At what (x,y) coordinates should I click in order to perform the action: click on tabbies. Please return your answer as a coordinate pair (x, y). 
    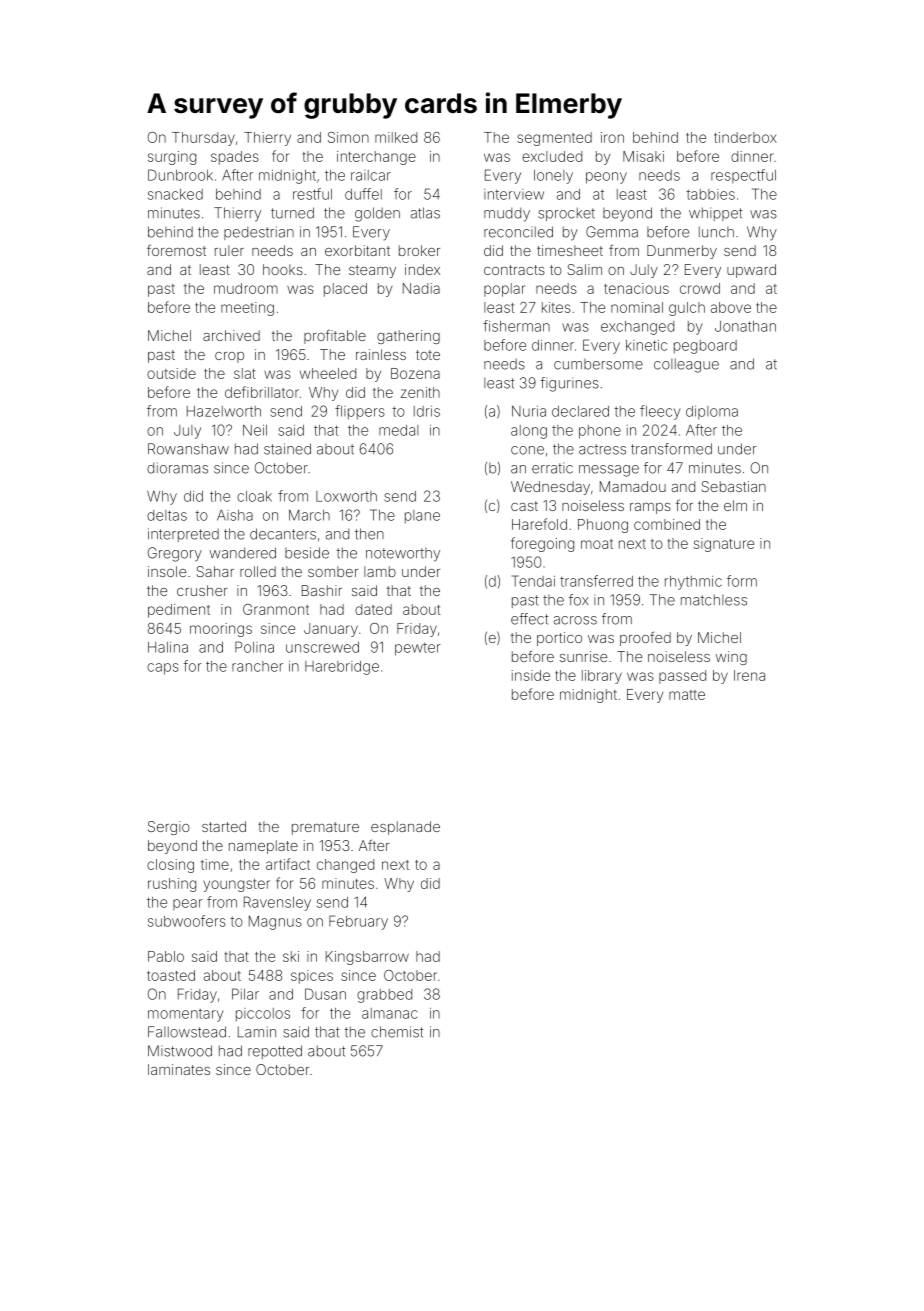
    Looking at the image, I should click on (711, 194).
